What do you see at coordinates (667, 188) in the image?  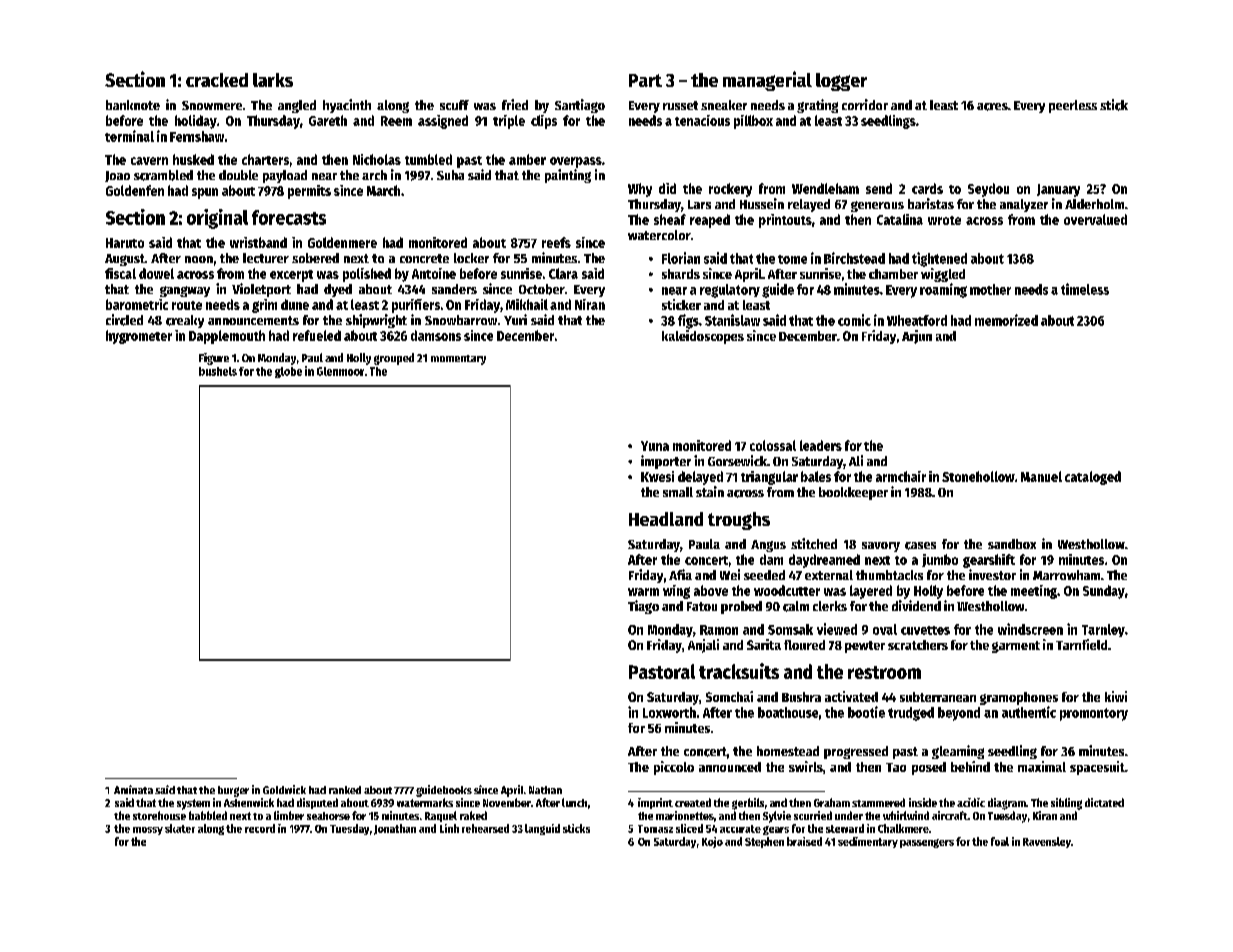 I see `did` at bounding box center [667, 188].
